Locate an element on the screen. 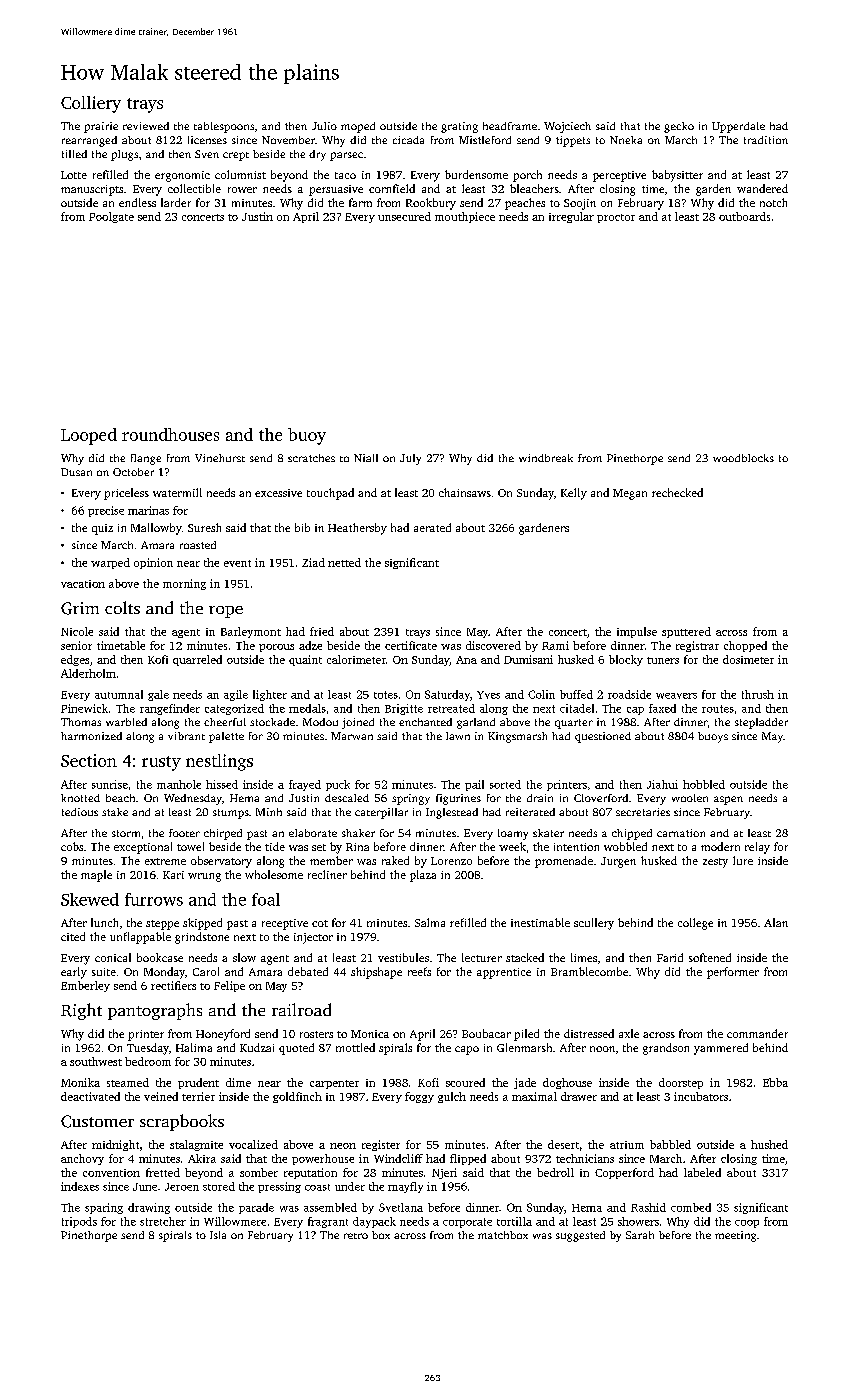 This screenshot has height=1400, width=849. stretcher is located at coordinates (163, 1221).
